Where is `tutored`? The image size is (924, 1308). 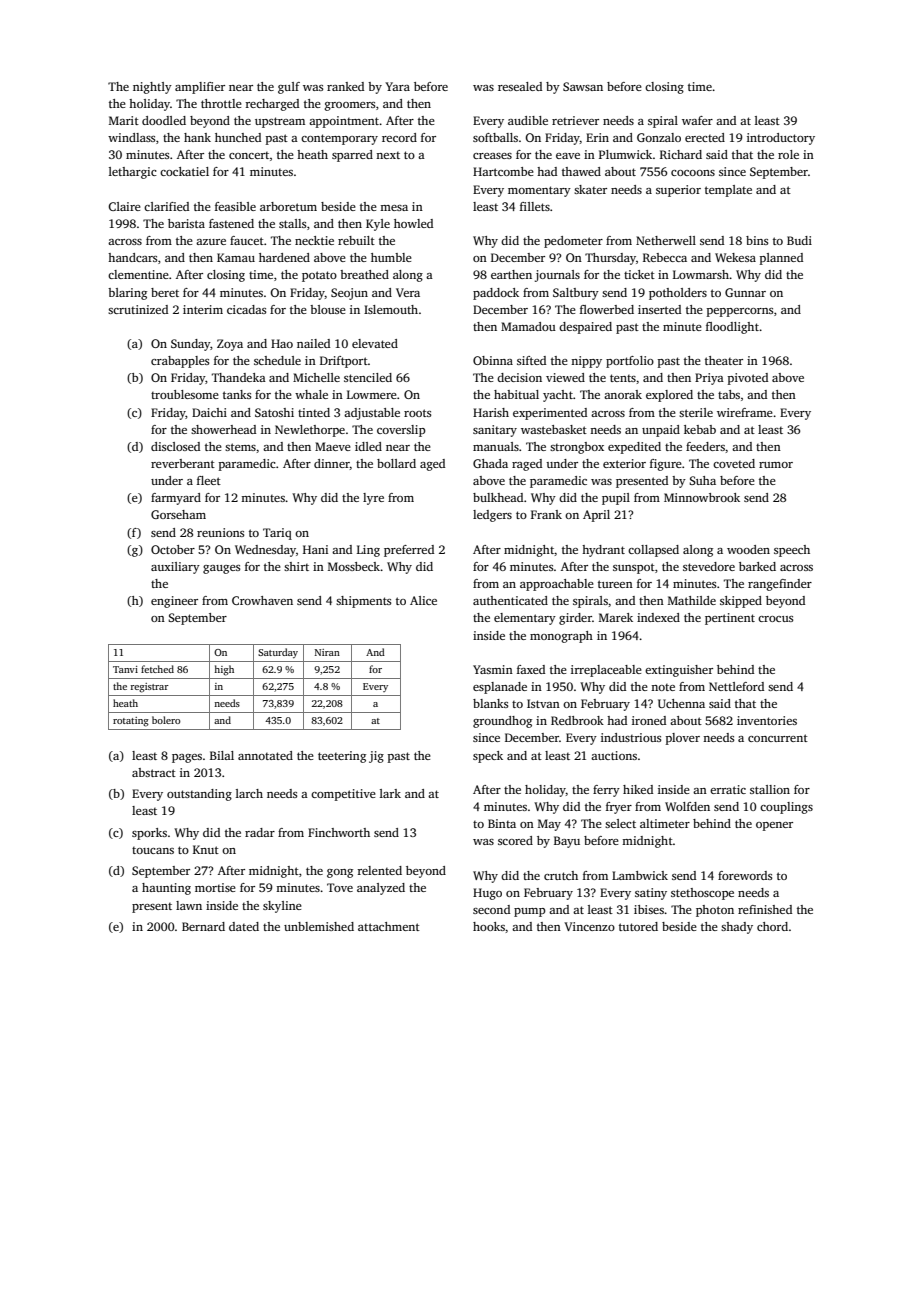
tutored is located at coordinates (638, 926).
